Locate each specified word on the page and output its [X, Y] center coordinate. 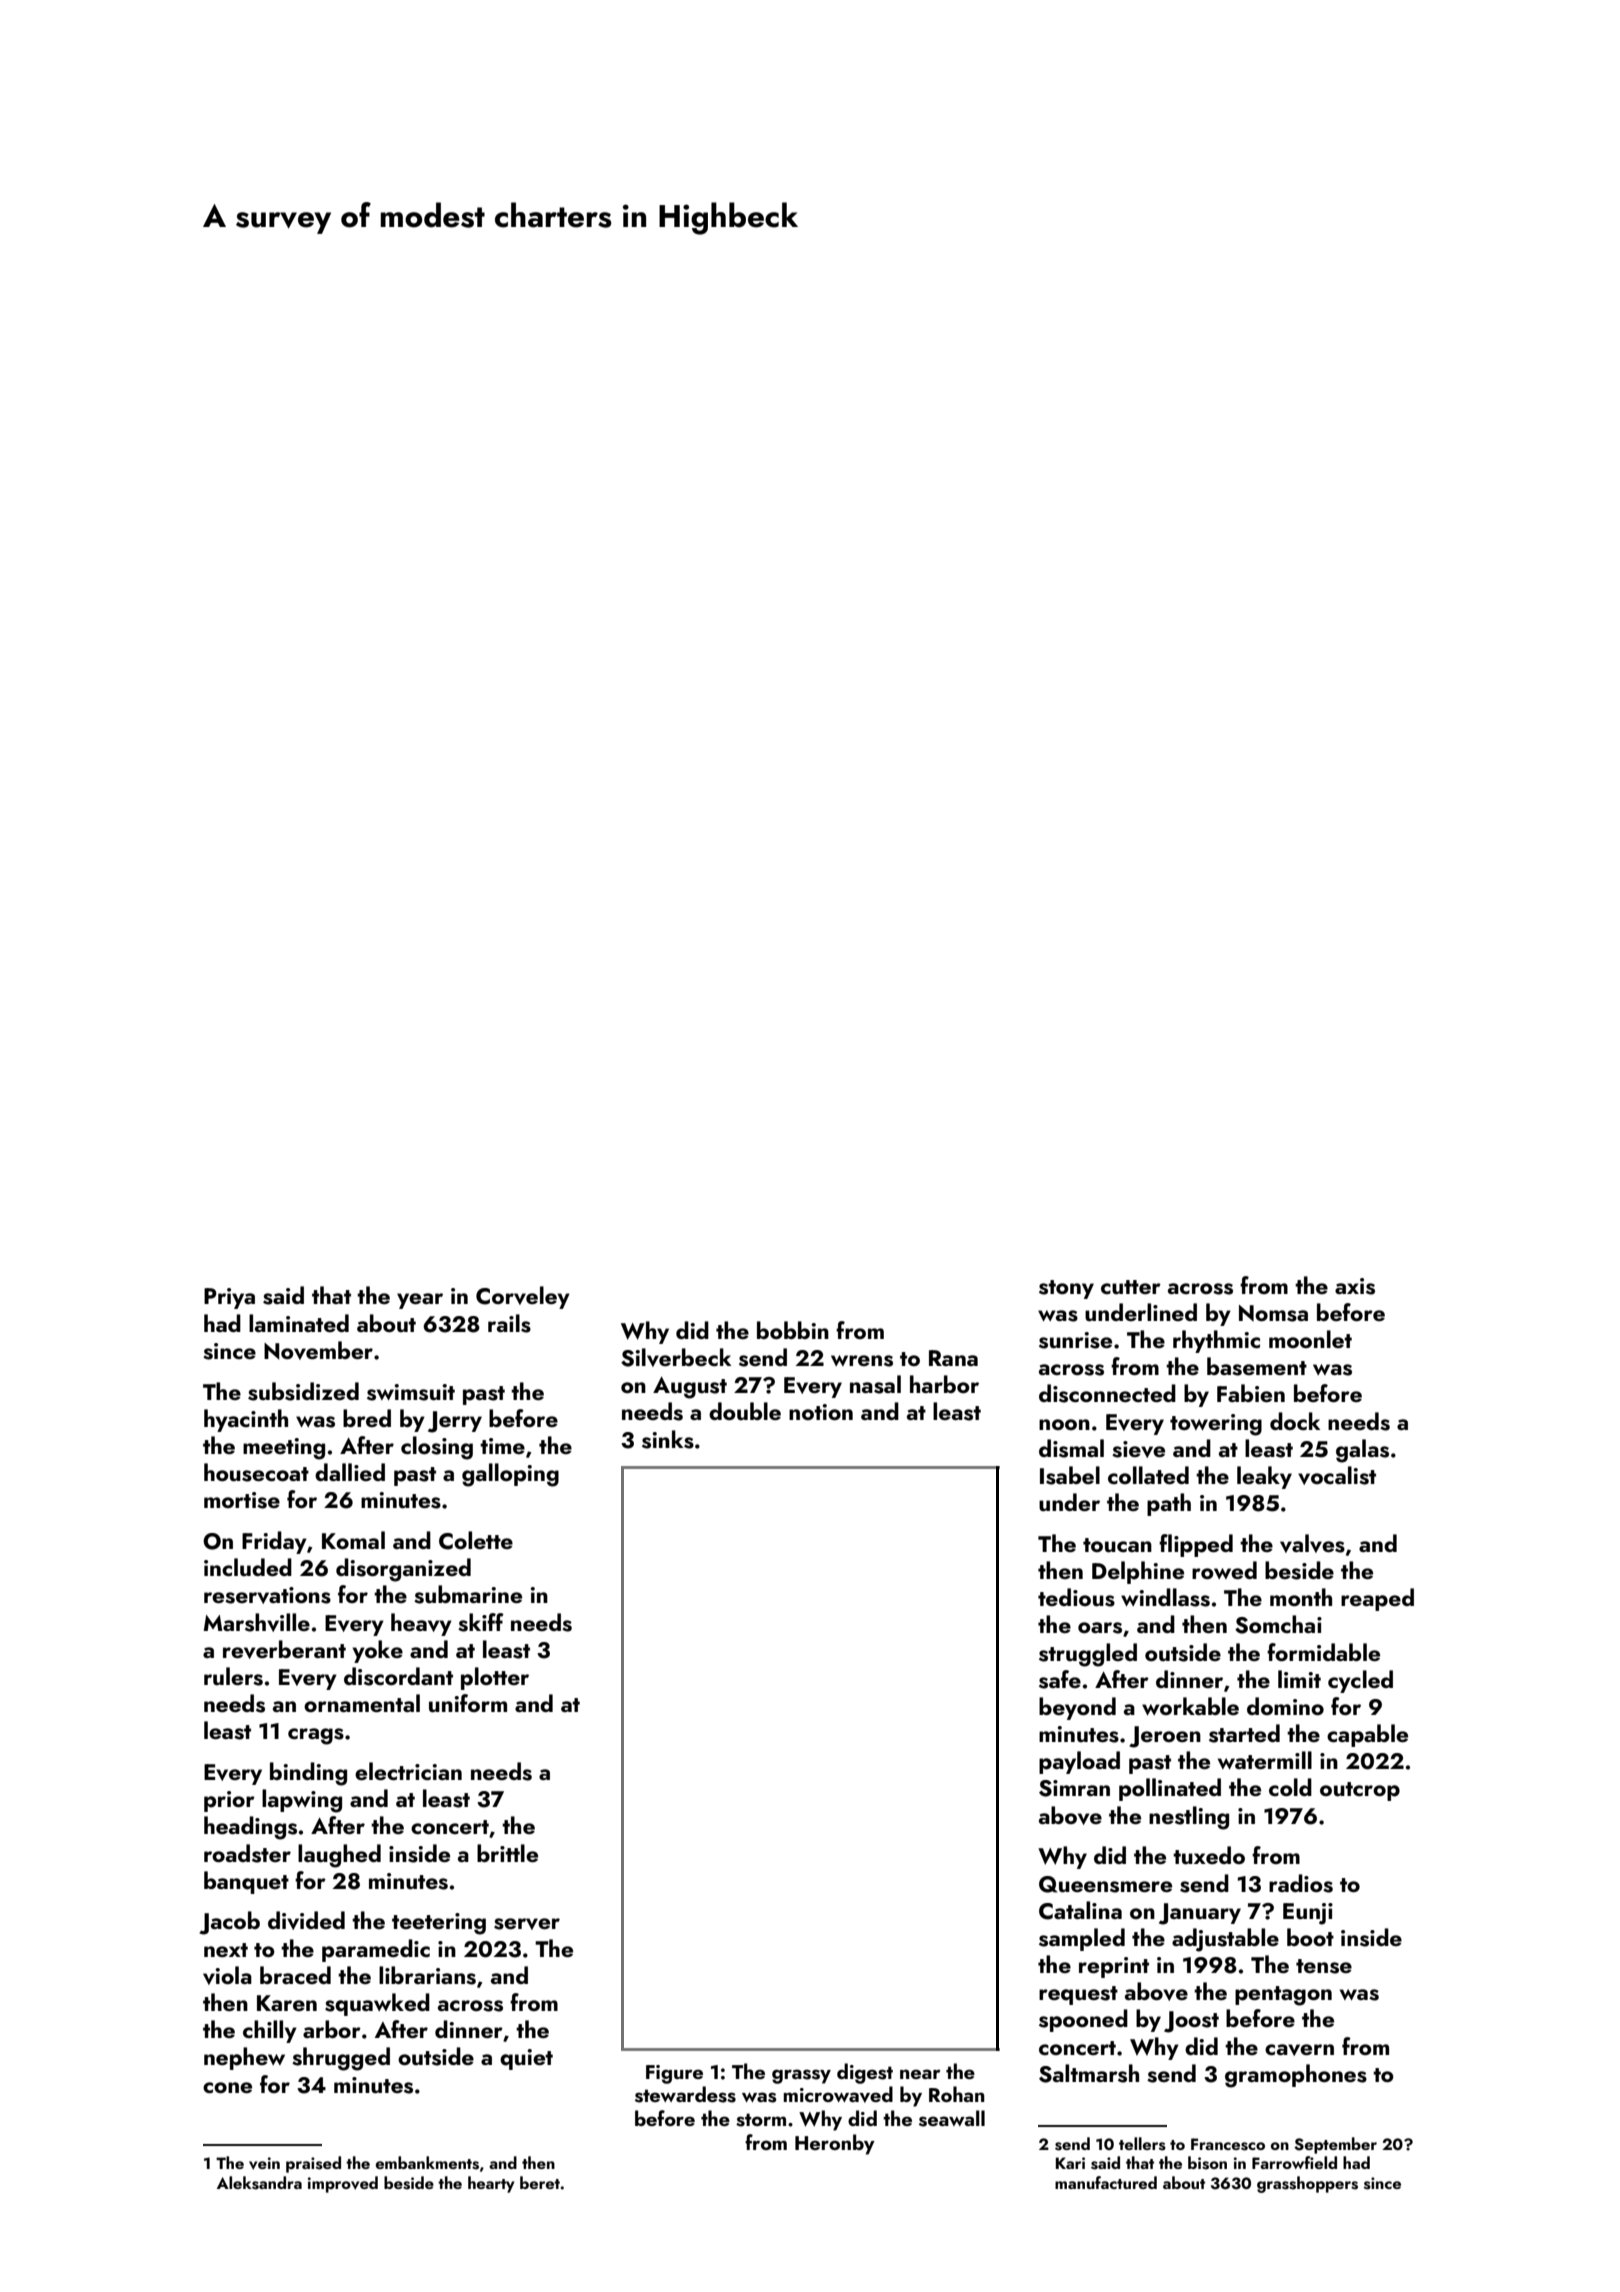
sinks [668, 1439]
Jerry [455, 1422]
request [1078, 1995]
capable [1367, 1735]
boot [1310, 1937]
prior [229, 1801]
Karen [287, 2003]
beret [540, 2182]
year [420, 1301]
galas [1362, 1451]
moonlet [1310, 1339]
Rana [953, 1358]
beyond [1077, 1708]
